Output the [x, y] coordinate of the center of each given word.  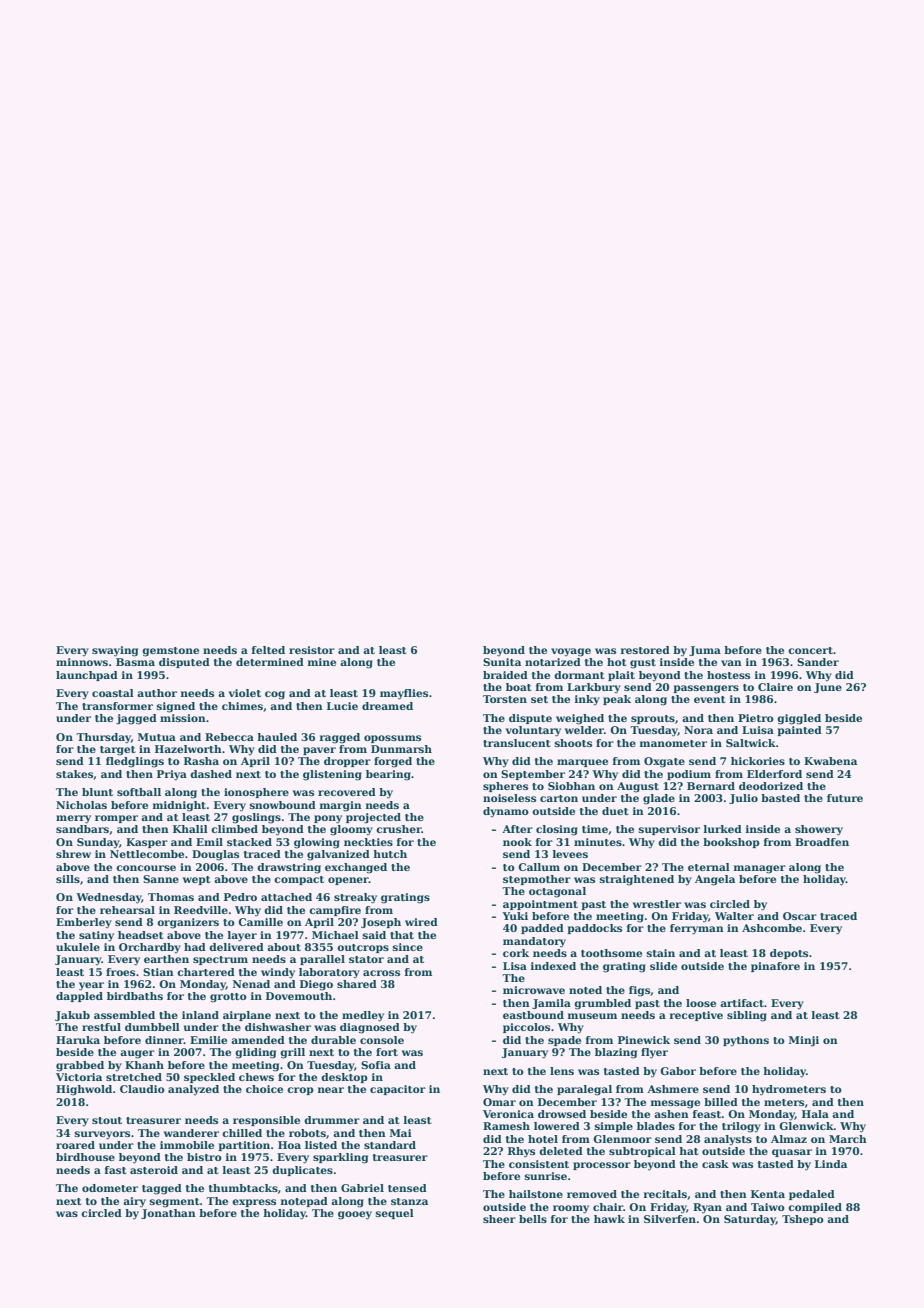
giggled [799, 719]
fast [116, 1170]
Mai [401, 1133]
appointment [540, 905]
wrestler [657, 904]
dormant [579, 675]
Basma [135, 662]
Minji [804, 1041]
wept [197, 880]
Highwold [84, 1090]
